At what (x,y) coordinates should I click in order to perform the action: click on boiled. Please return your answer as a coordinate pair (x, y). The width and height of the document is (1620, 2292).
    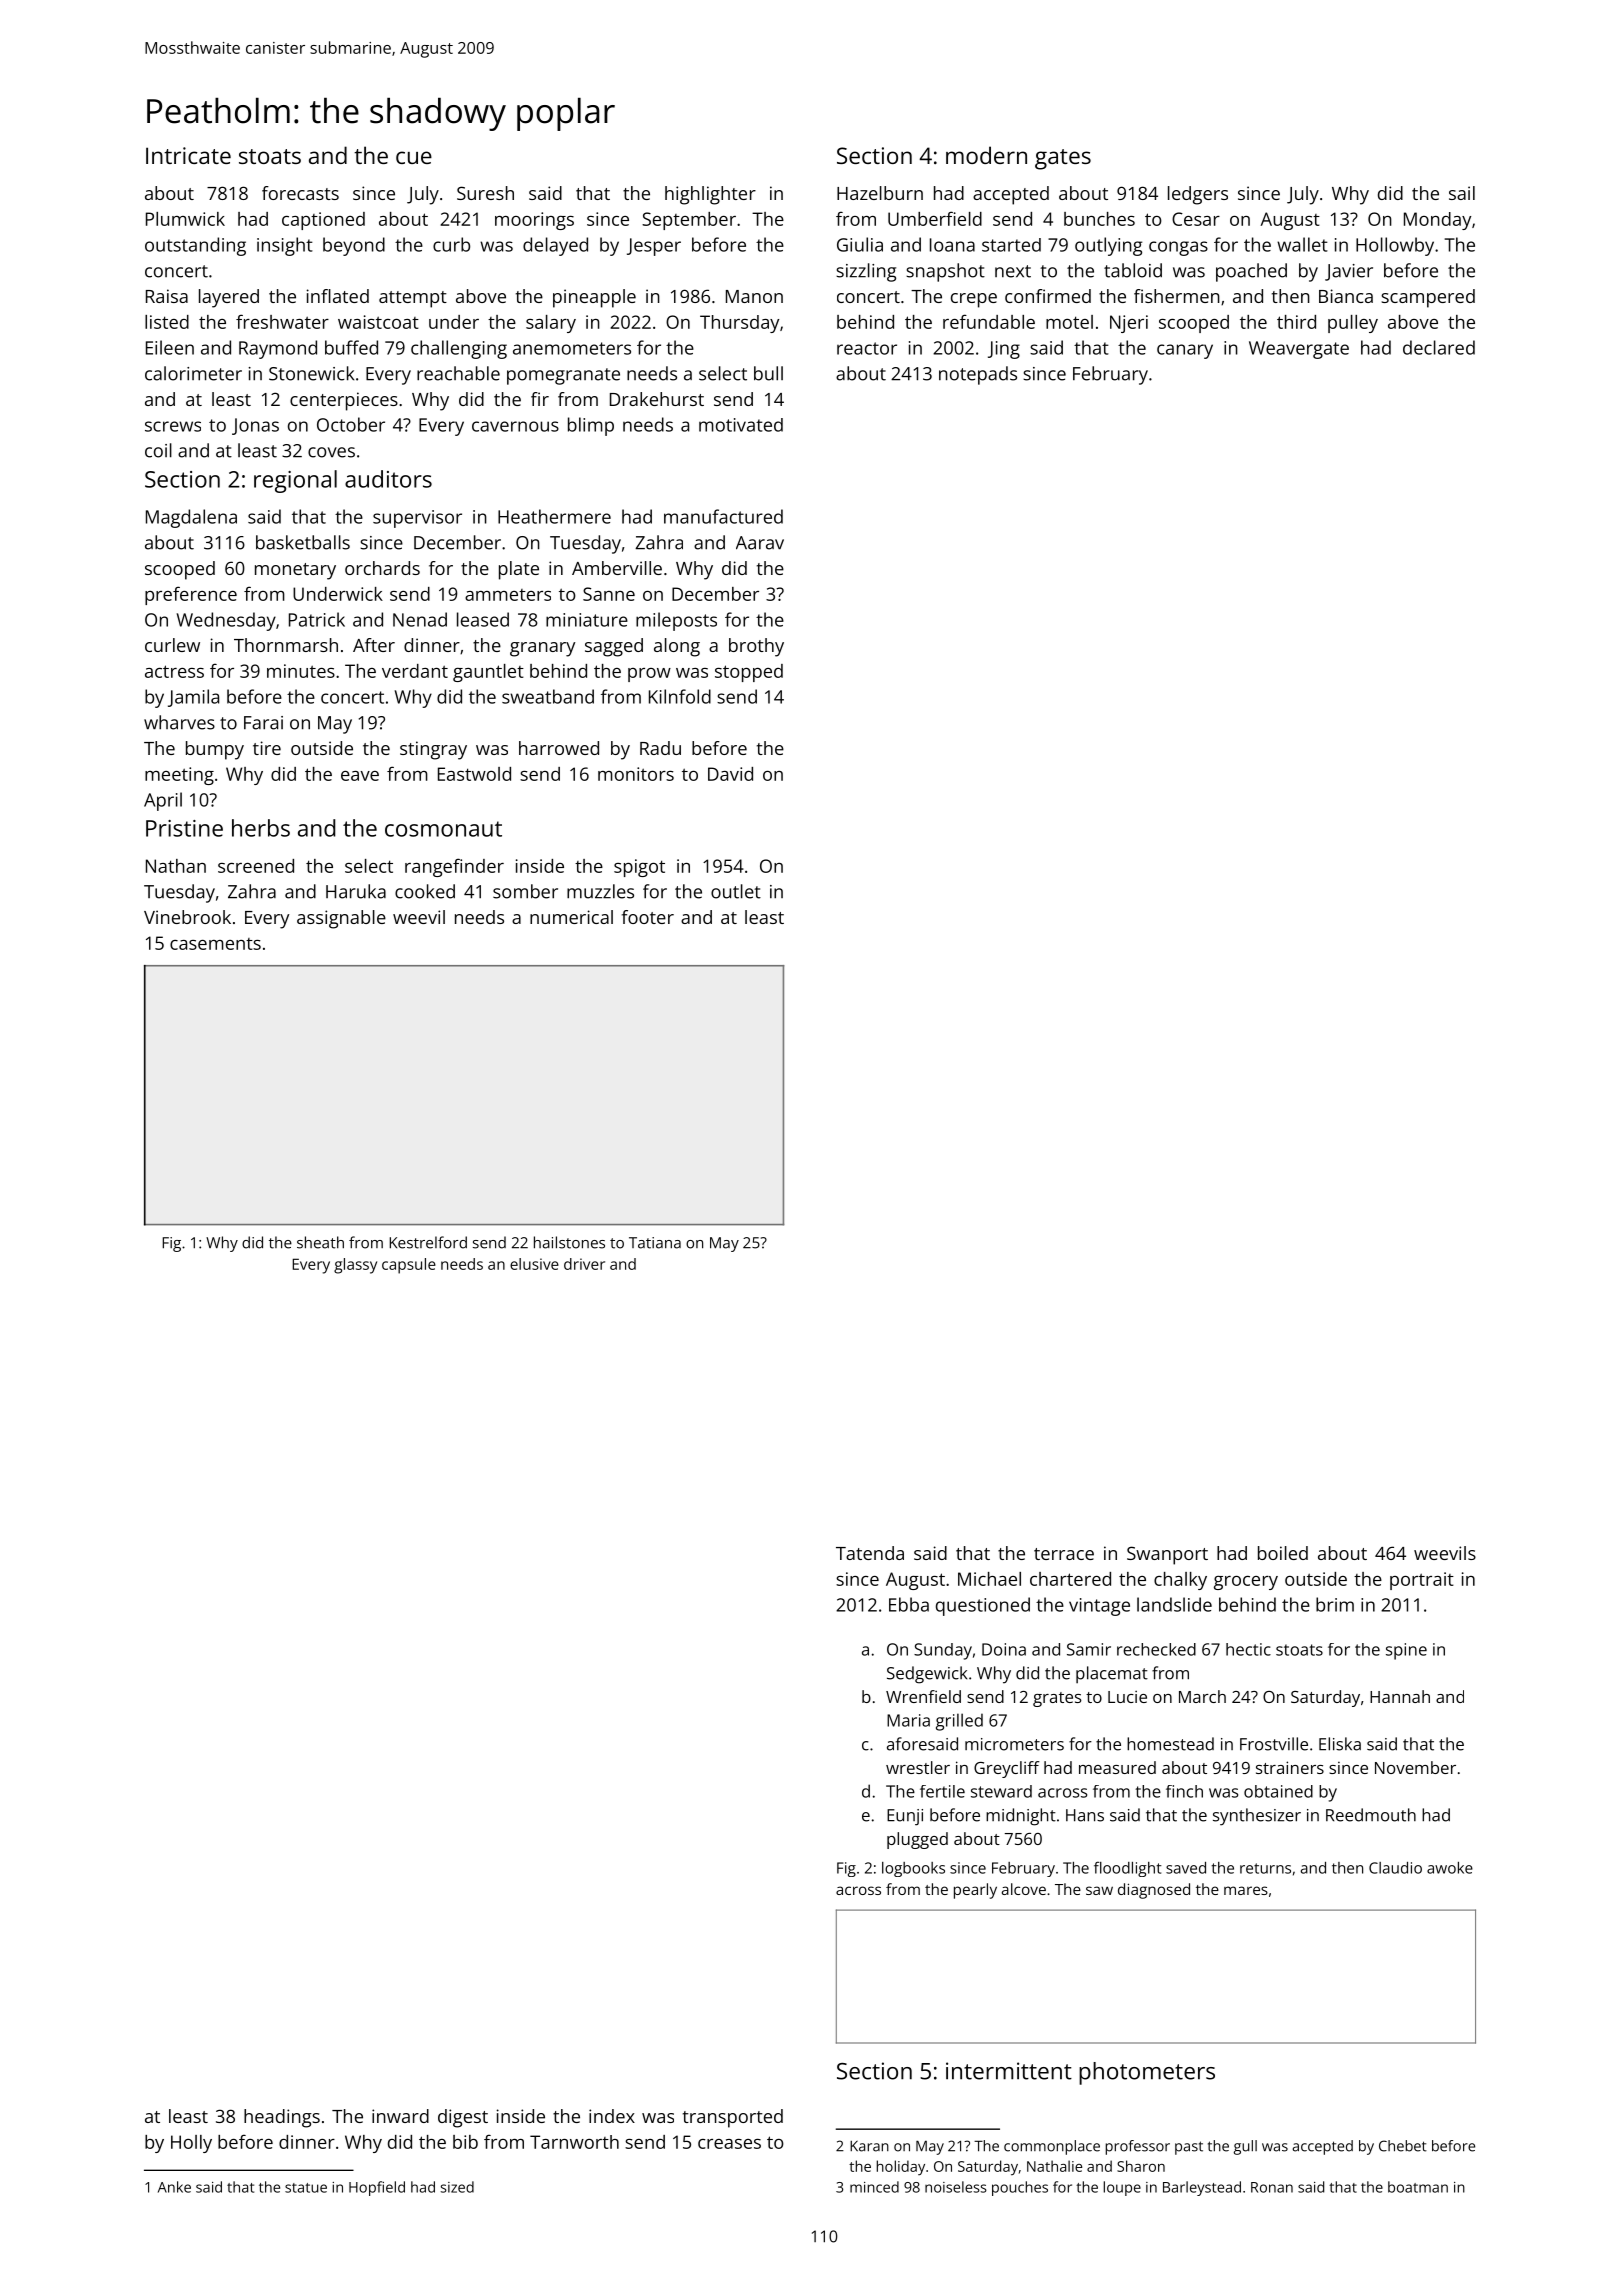
    Looking at the image, I should click on (1283, 1553).
